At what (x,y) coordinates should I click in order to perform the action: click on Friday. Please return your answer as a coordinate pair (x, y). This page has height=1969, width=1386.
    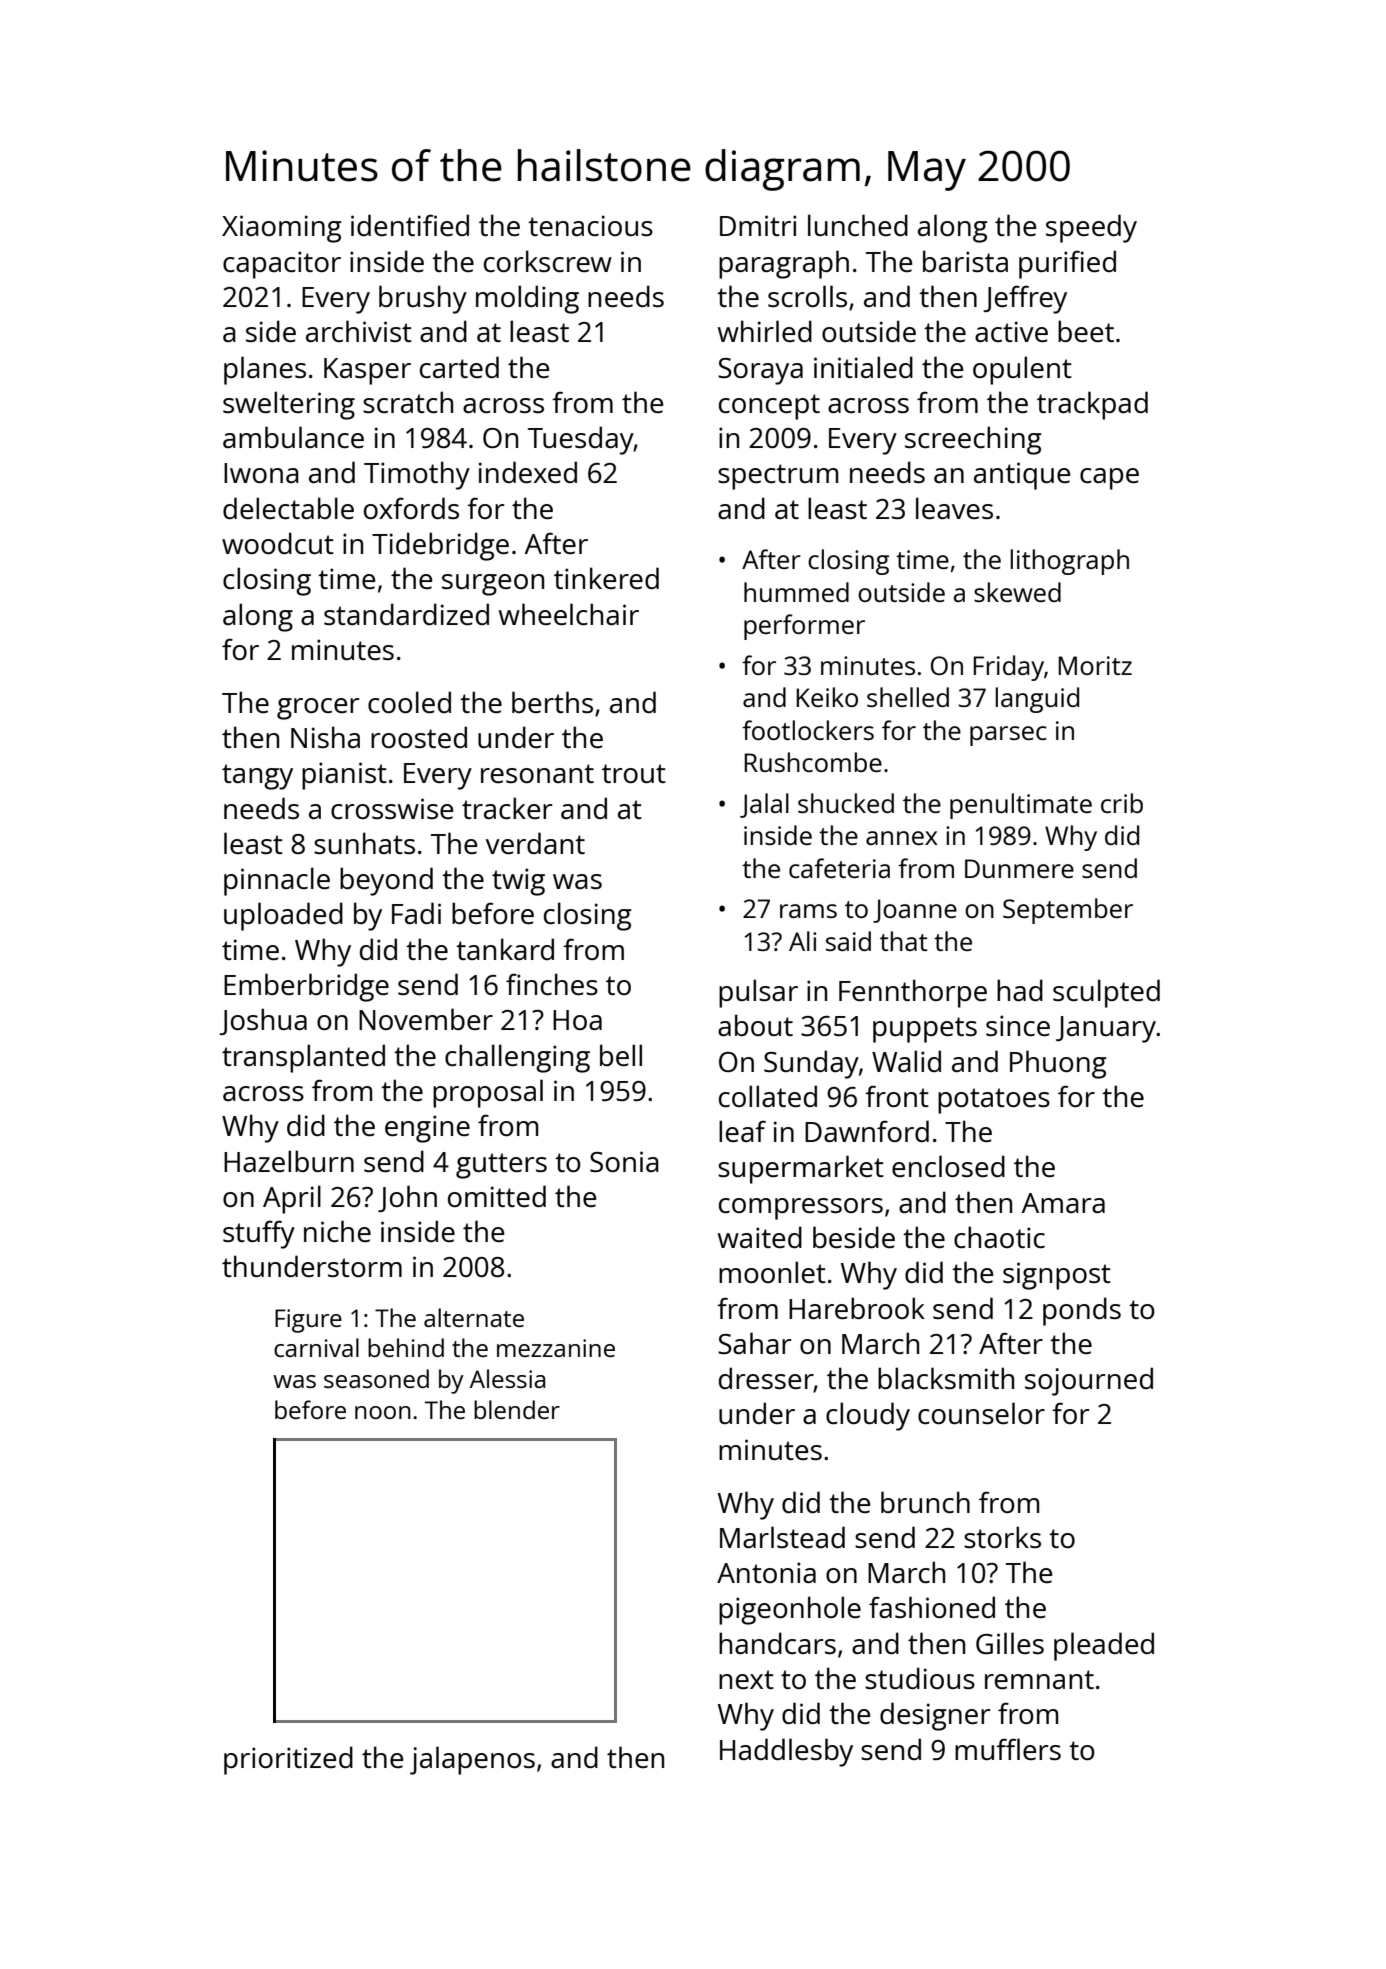
    Looking at the image, I should click on (1008, 668).
